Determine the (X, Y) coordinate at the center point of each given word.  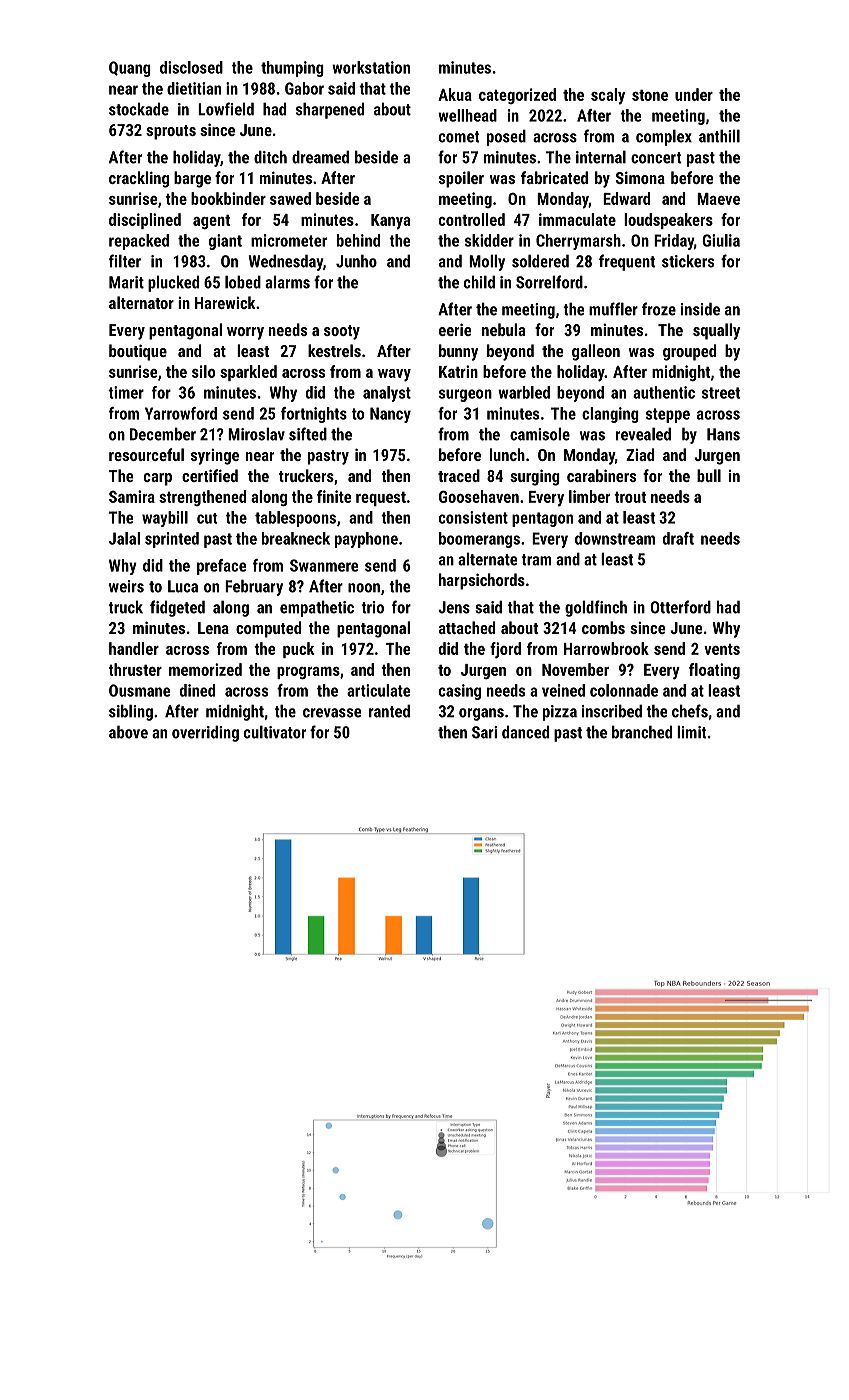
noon (364, 588)
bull (709, 475)
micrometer (289, 240)
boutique (138, 352)
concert (656, 158)
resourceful (146, 454)
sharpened (330, 110)
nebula (503, 329)
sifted (308, 434)
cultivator (275, 732)
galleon (596, 352)
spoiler (461, 179)
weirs (126, 586)
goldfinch (596, 608)
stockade (139, 109)
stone (650, 95)
